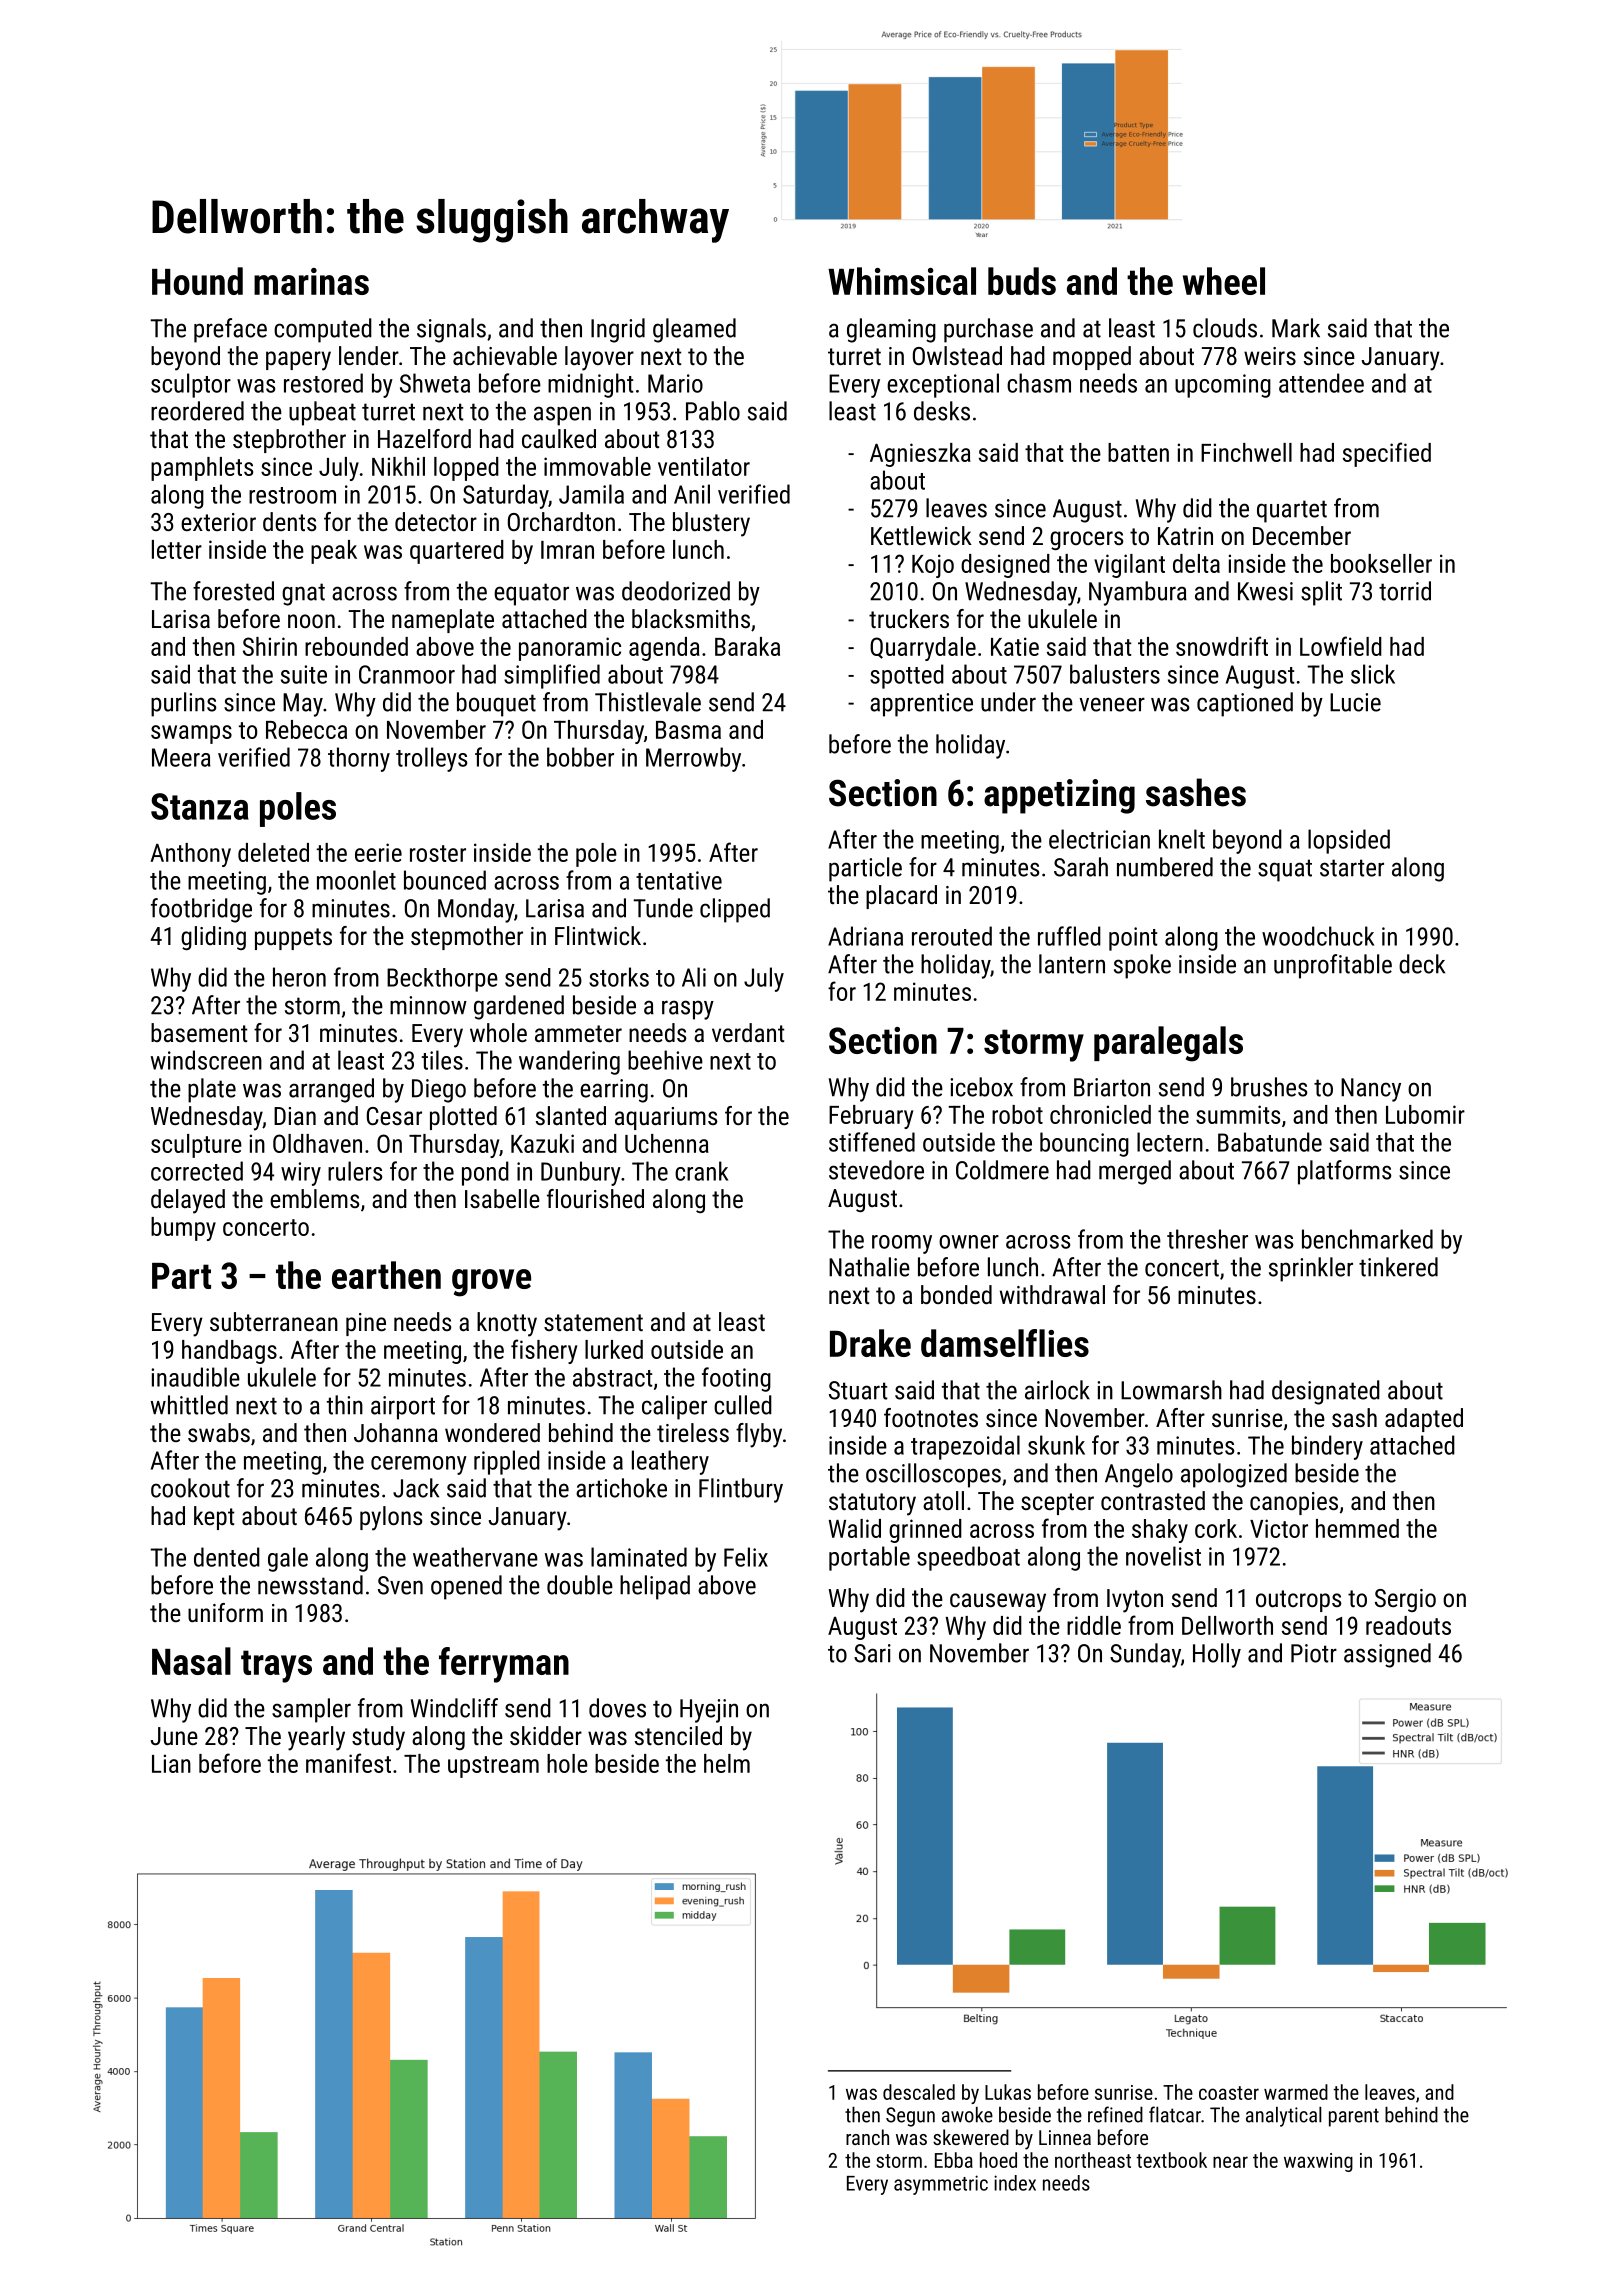 This screenshot has width=1620, height=2292. What do you see at coordinates (870, 1343) in the screenshot?
I see `Drake` at bounding box center [870, 1343].
